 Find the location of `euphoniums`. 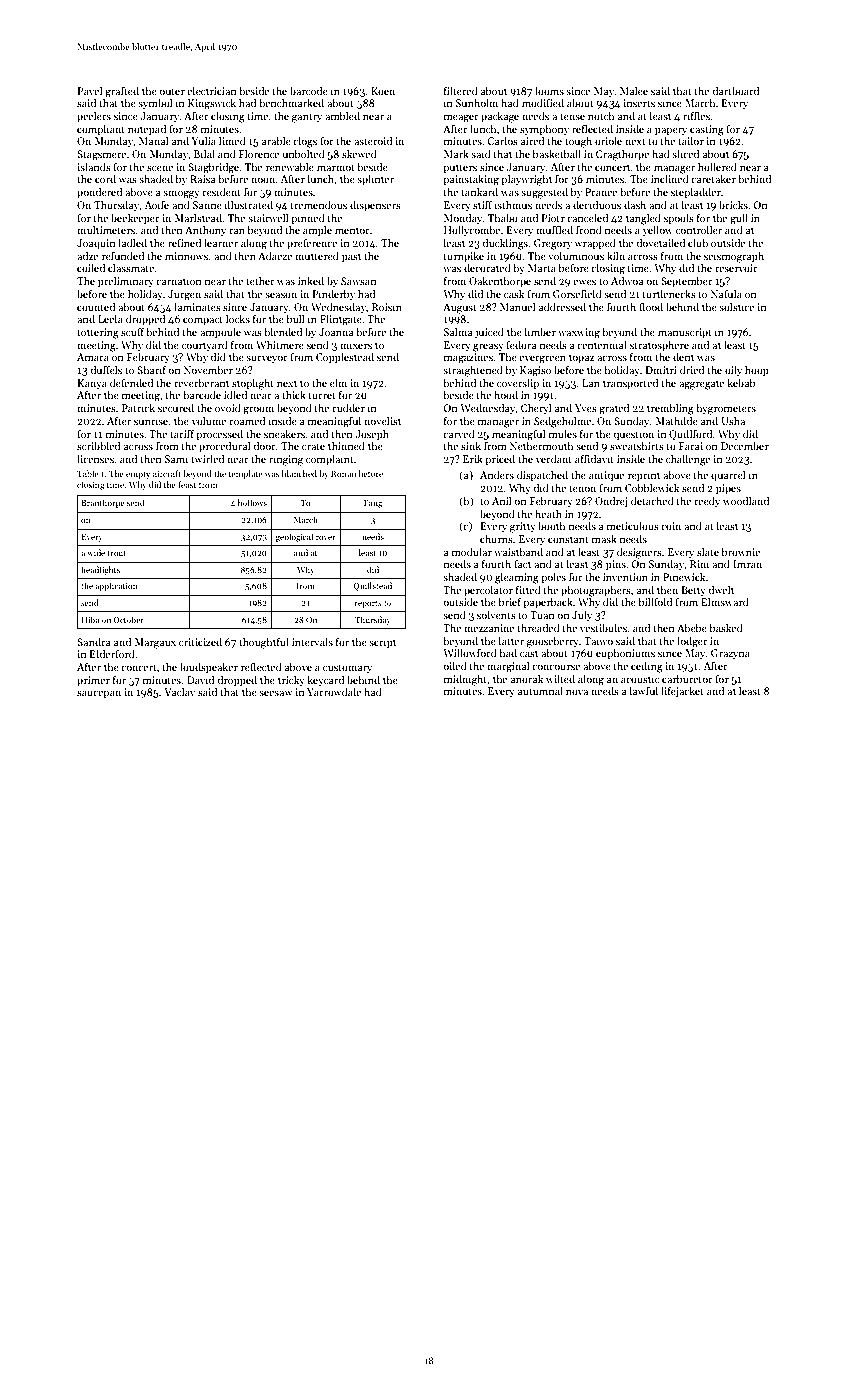

euphoniums is located at coordinates (625, 653).
